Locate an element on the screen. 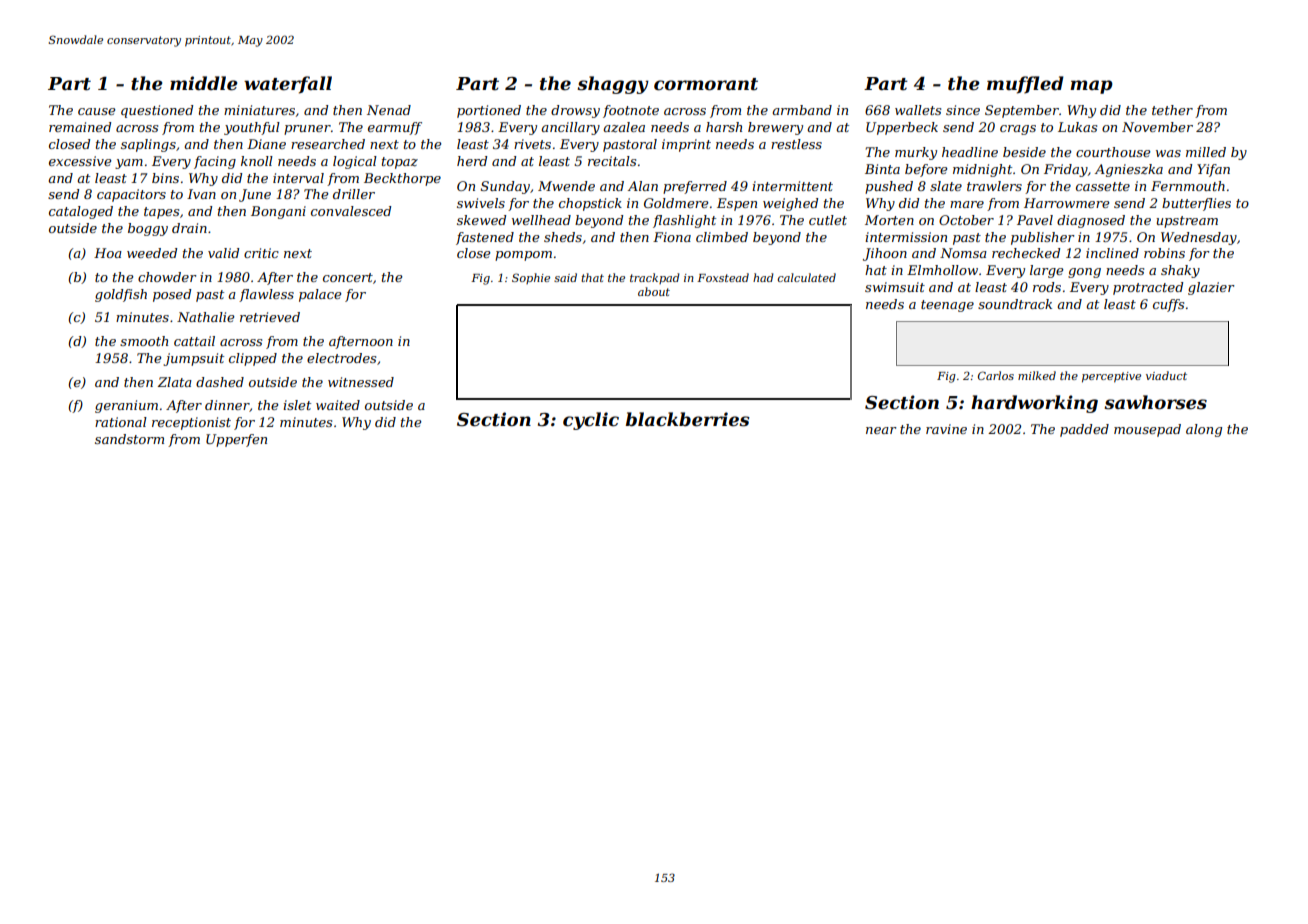 The image size is (1308, 924). swimsuit is located at coordinates (895, 287).
